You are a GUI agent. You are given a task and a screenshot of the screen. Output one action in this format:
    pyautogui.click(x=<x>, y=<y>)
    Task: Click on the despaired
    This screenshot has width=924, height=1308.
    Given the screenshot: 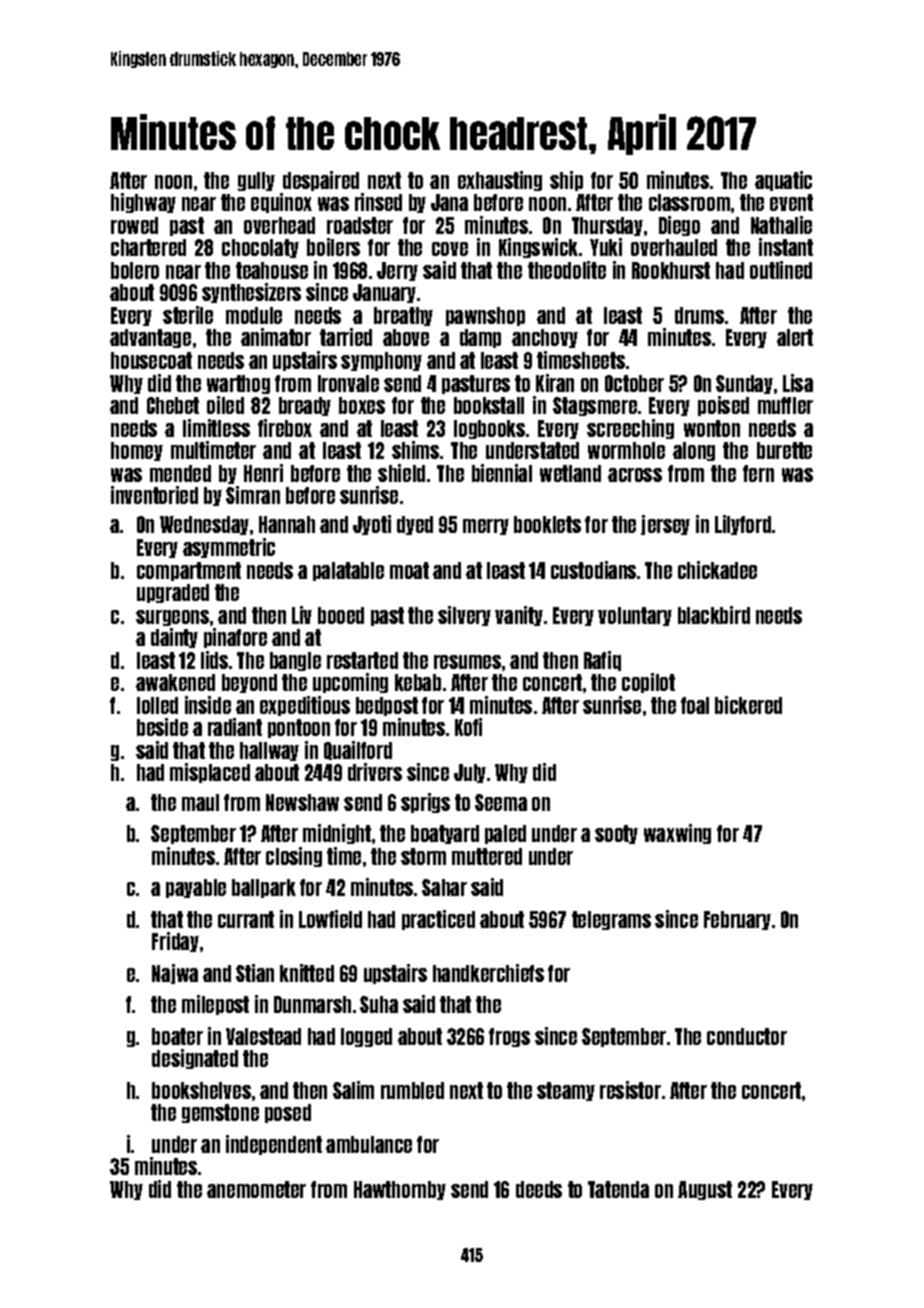 What is the action you would take?
    pyautogui.click(x=321, y=181)
